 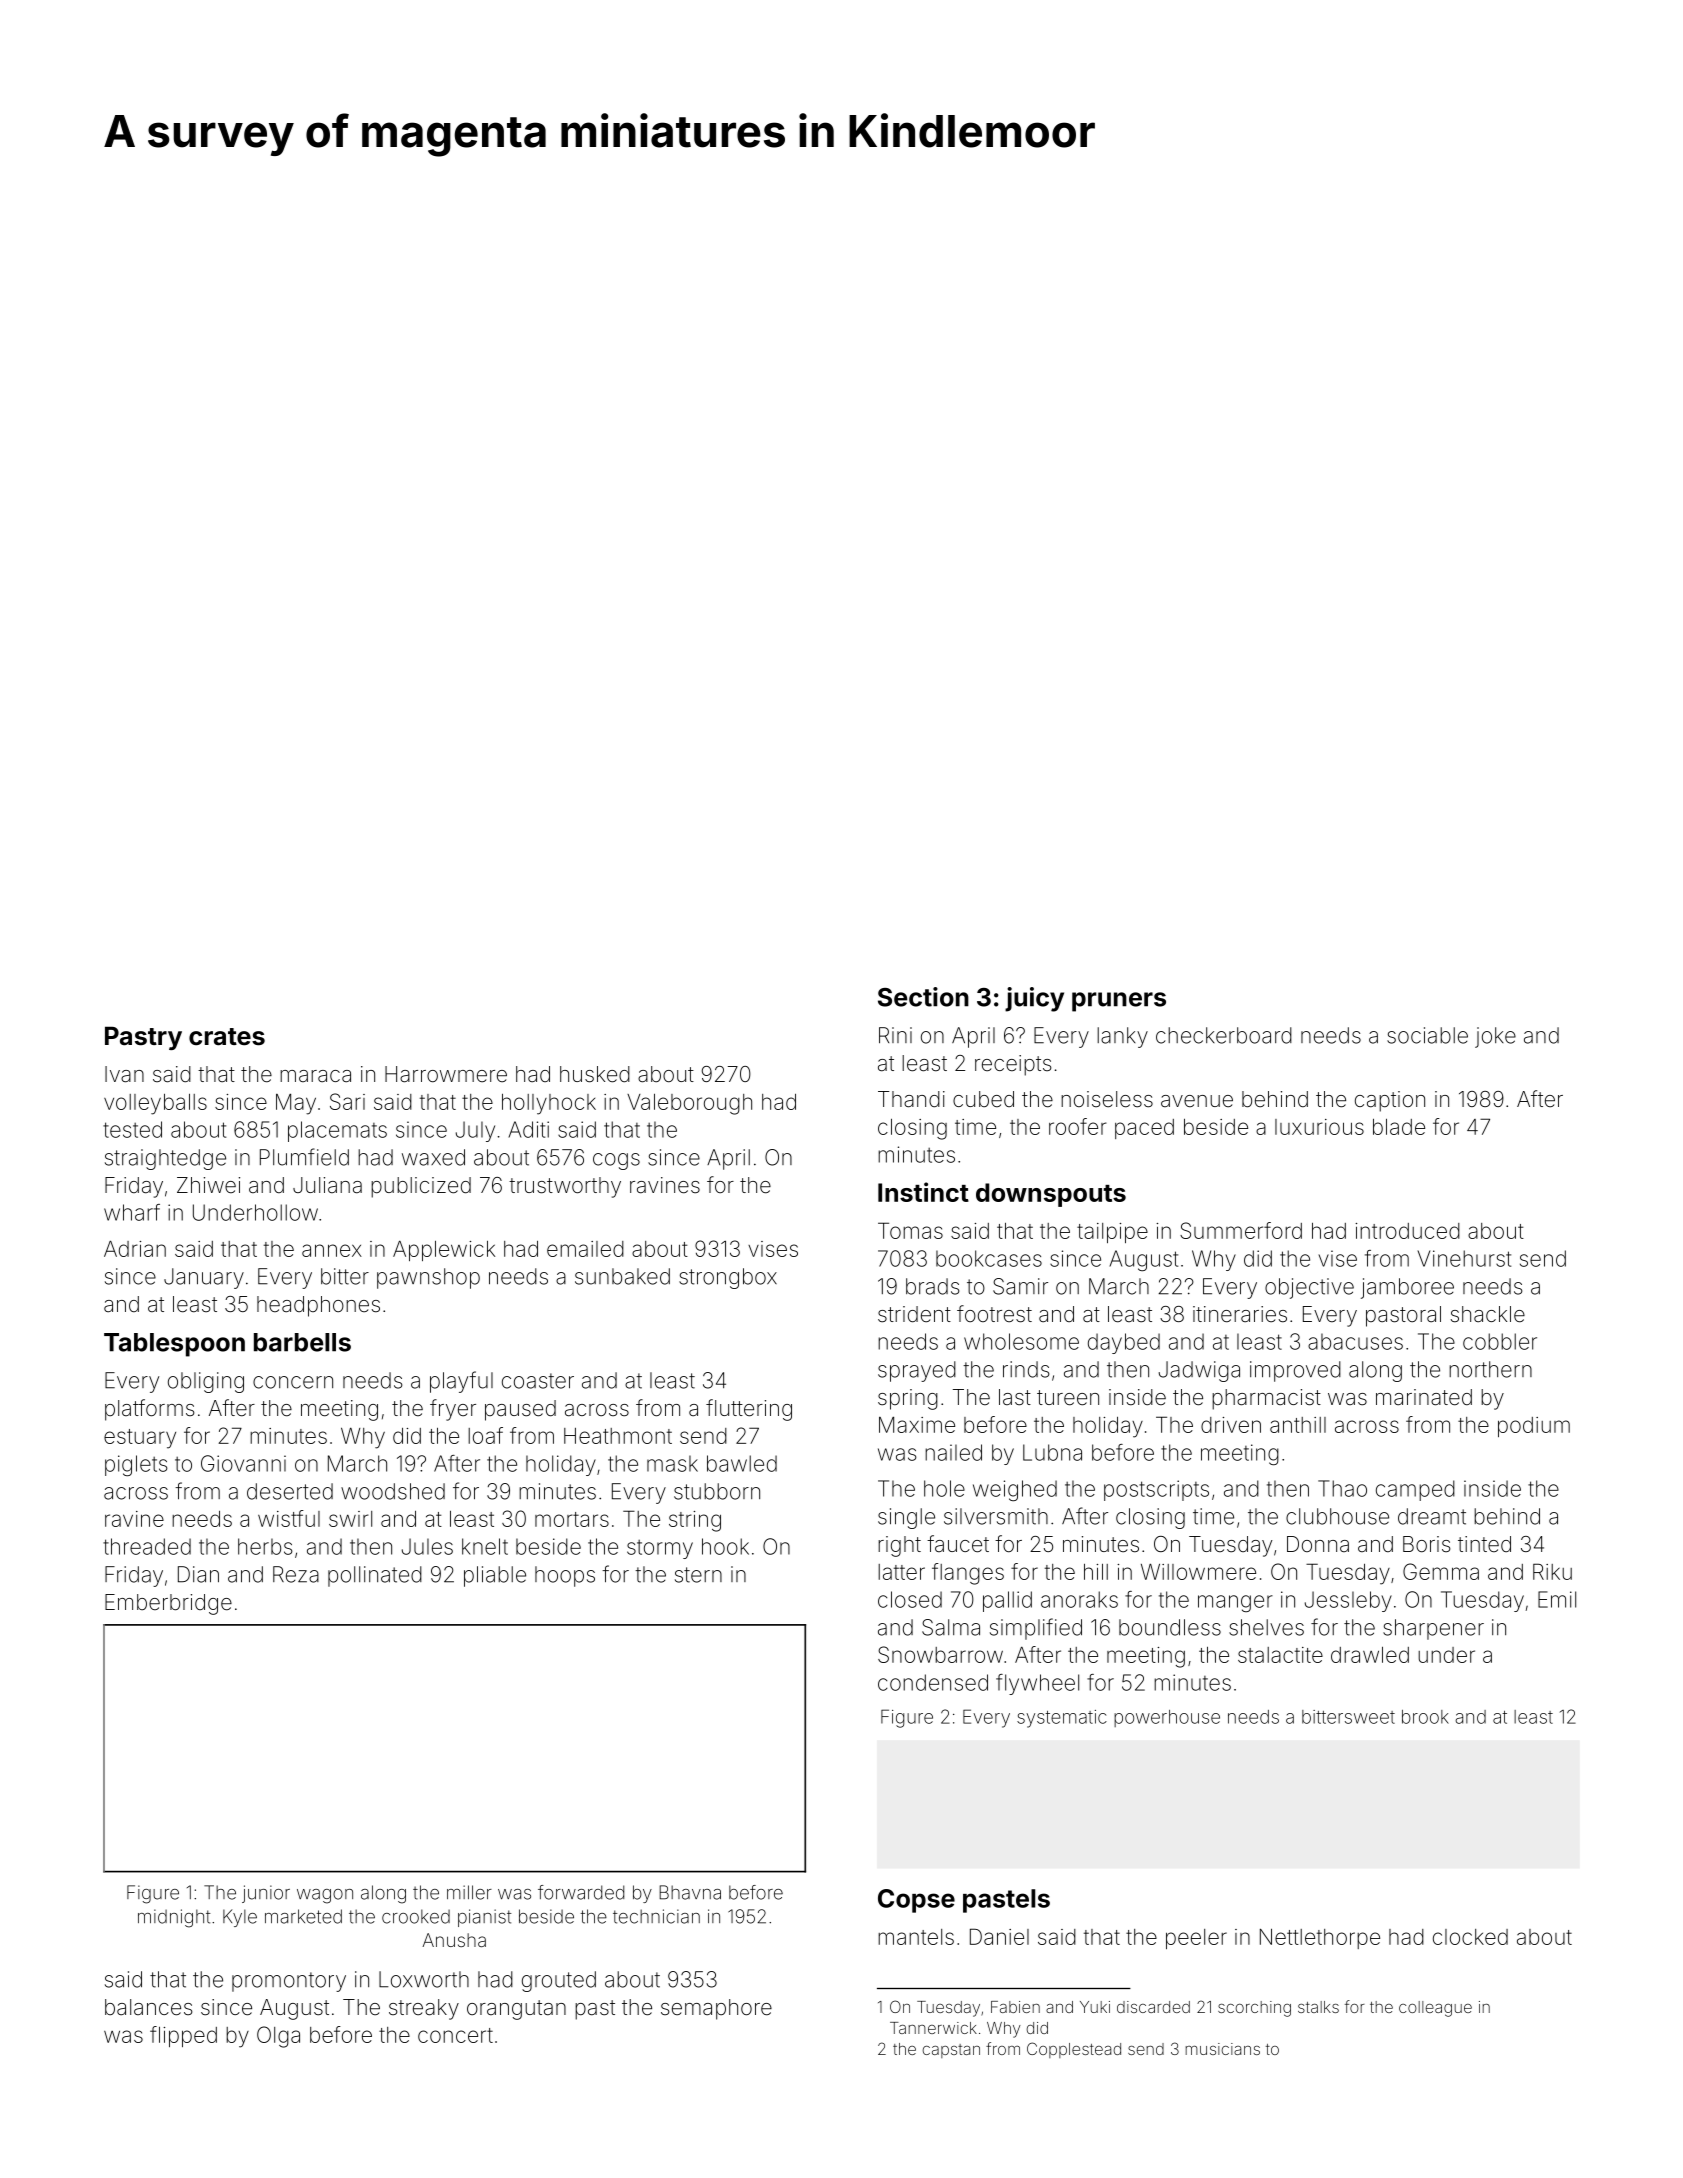 I want to click on capstan, so click(x=951, y=2051).
